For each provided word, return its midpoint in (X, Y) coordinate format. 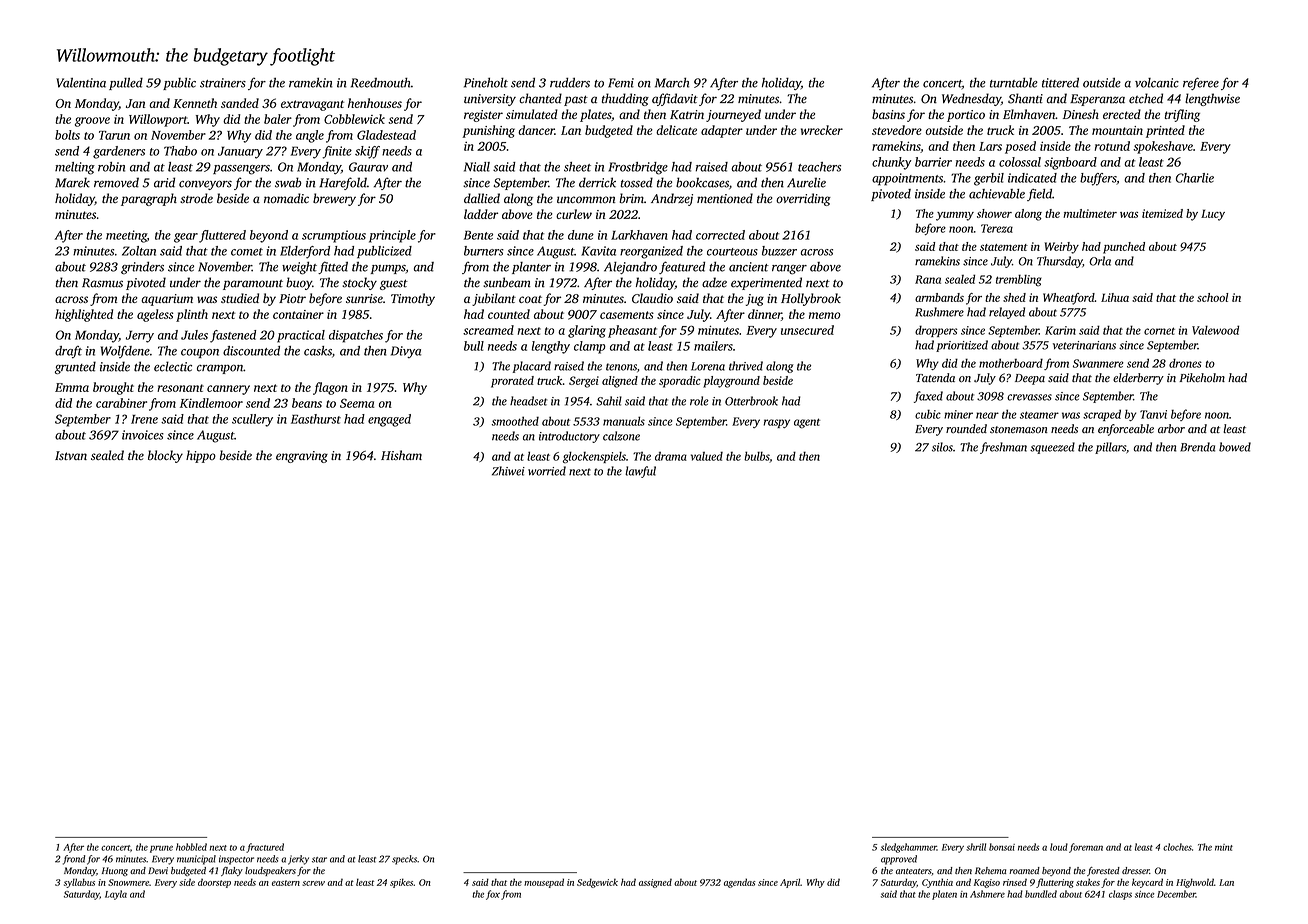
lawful (640, 472)
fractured (265, 848)
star (319, 860)
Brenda (1197, 447)
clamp (590, 347)
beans (307, 403)
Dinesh (1081, 114)
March (672, 83)
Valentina (81, 83)
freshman (1003, 448)
